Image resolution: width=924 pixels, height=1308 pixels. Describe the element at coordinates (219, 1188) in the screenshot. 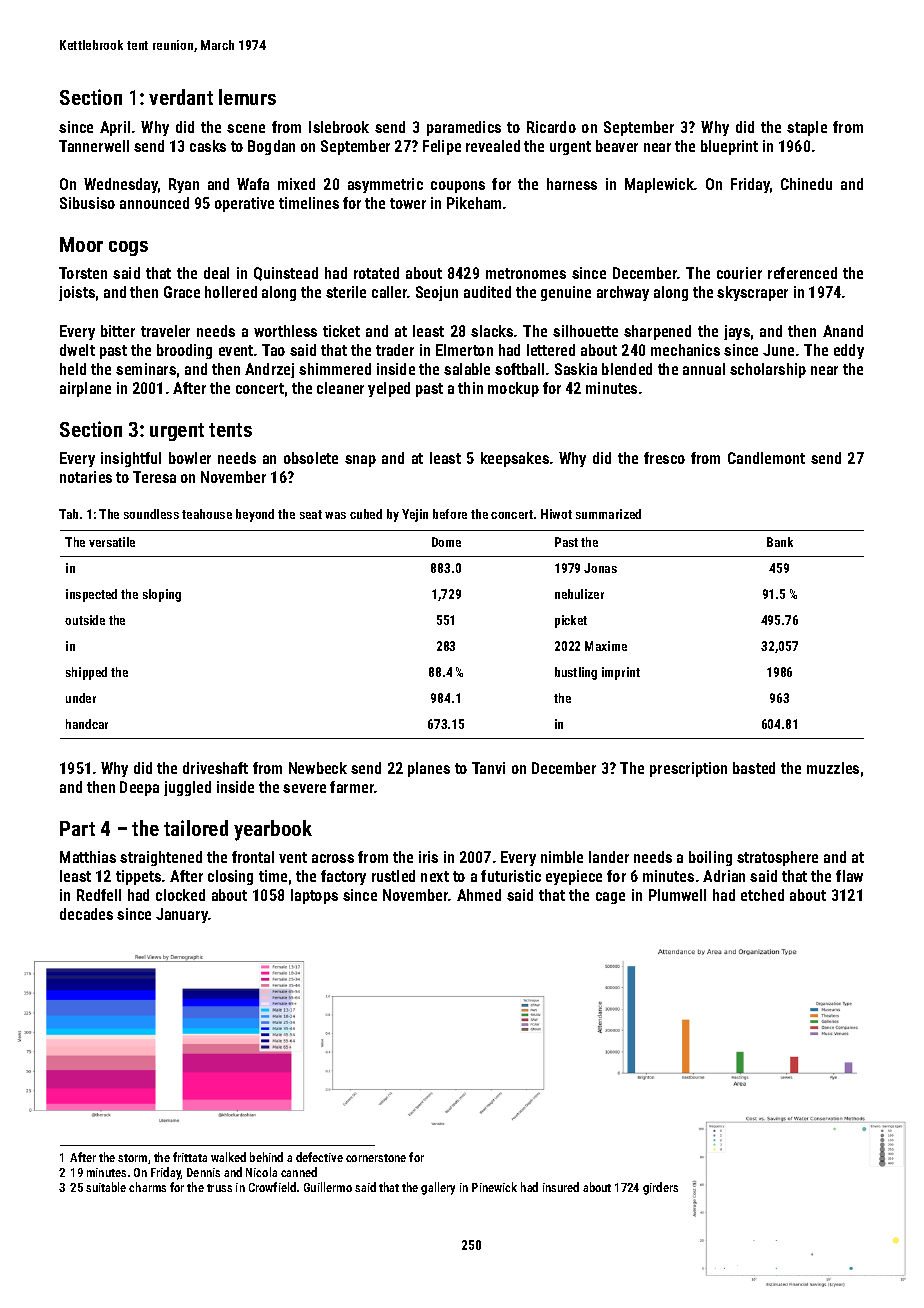

I see `truss` at that location.
